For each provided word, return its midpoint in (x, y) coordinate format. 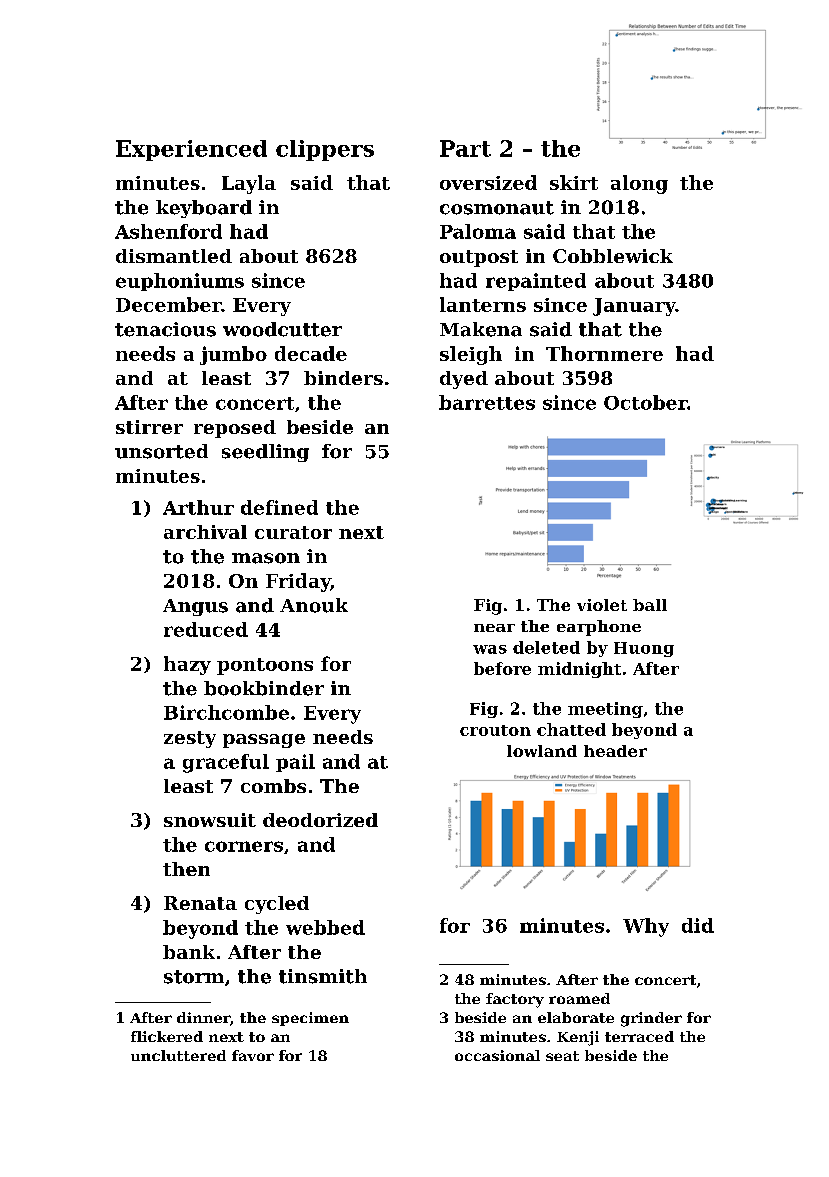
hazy (187, 665)
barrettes (487, 402)
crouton (495, 730)
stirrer (149, 427)
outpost (479, 258)
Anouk (314, 605)
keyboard (204, 209)
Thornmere (604, 353)
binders (343, 378)
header (615, 751)
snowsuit (210, 820)
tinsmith (323, 976)
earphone (599, 628)
